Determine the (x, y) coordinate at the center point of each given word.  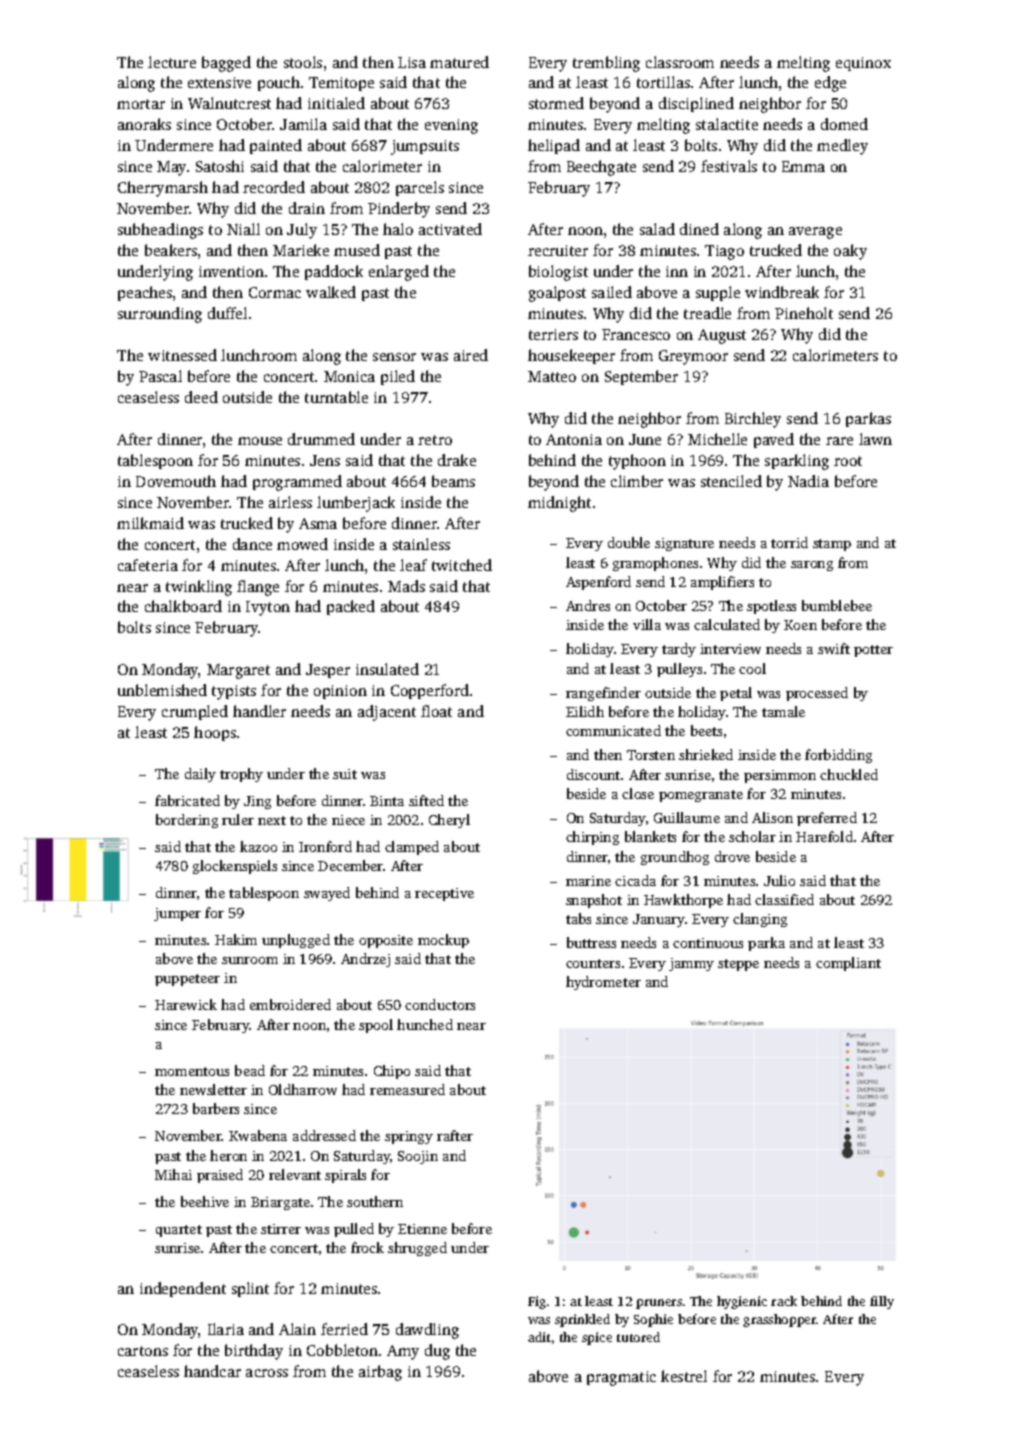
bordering (187, 821)
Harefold (824, 836)
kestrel (684, 1376)
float (436, 711)
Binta (387, 801)
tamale (783, 711)
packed (351, 607)
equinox (863, 64)
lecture (172, 62)
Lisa (412, 62)
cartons (143, 1351)
